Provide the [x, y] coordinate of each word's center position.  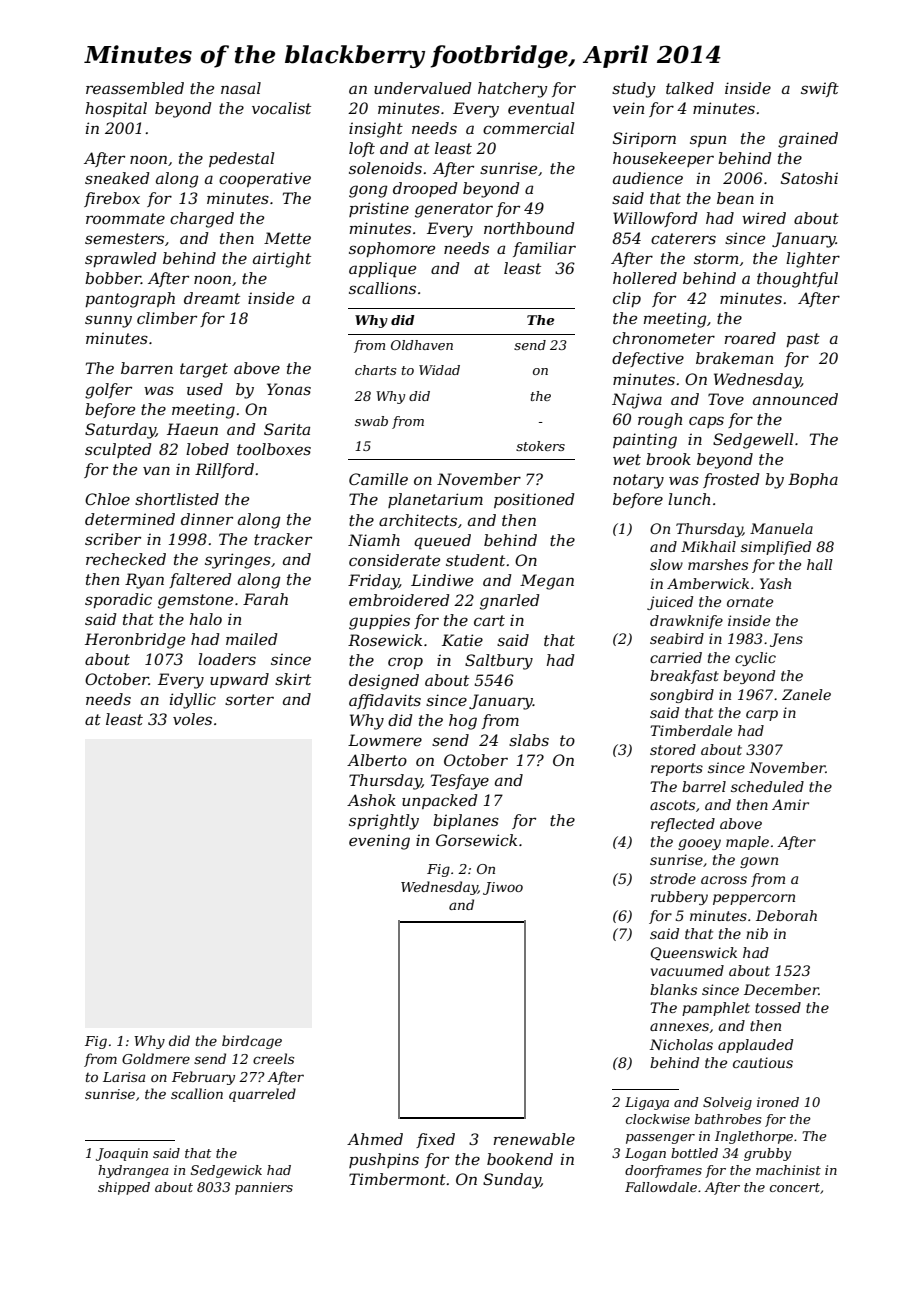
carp [762, 715]
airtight [282, 260]
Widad [439, 370]
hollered [645, 278]
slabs [529, 740]
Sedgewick [226, 1171]
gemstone [195, 601]
